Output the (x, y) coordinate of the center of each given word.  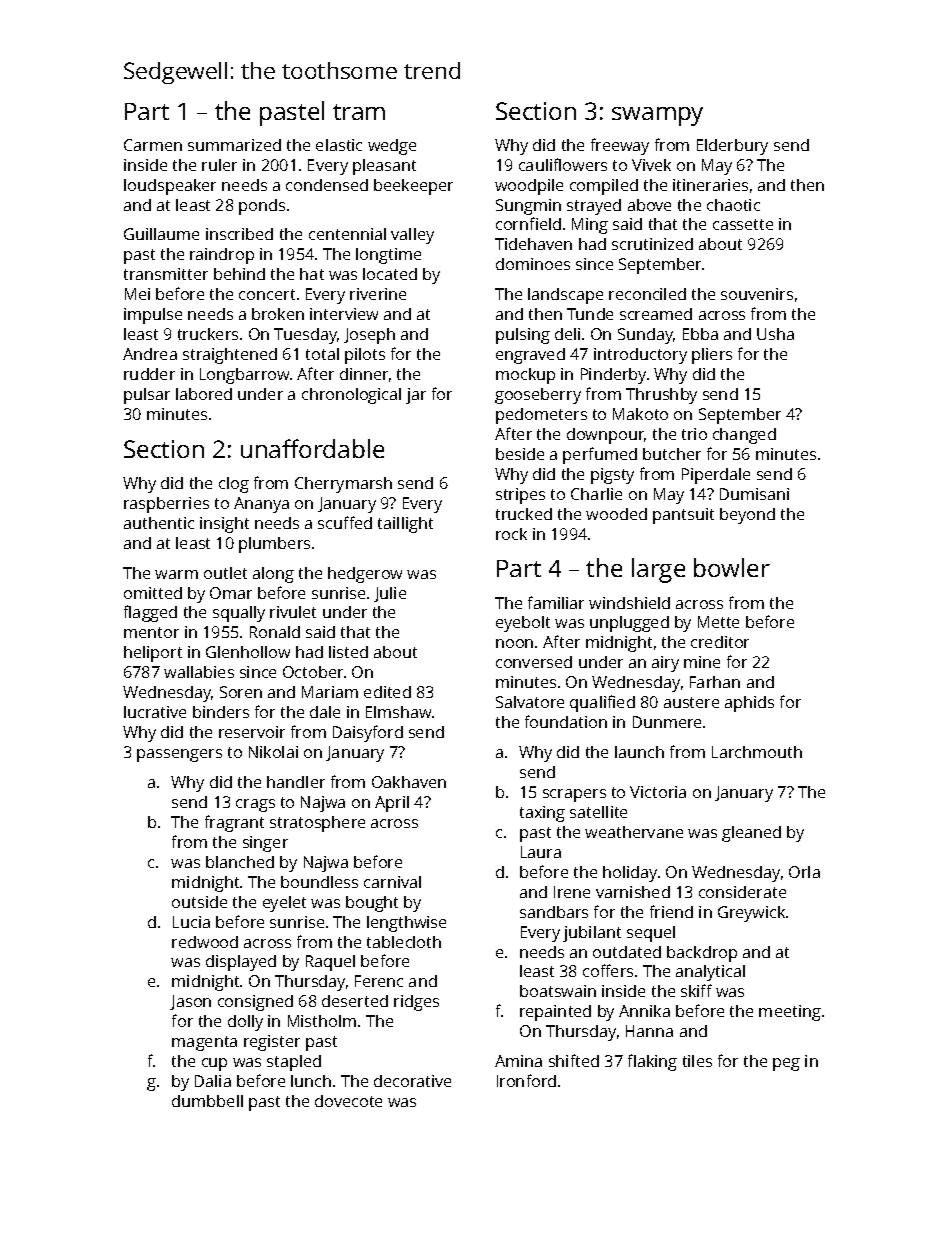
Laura (541, 852)
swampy (657, 116)
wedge (392, 147)
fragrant (234, 823)
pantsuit (683, 516)
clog (234, 485)
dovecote (348, 1101)
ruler (219, 165)
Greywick (751, 914)
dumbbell (207, 1101)
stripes (520, 496)
